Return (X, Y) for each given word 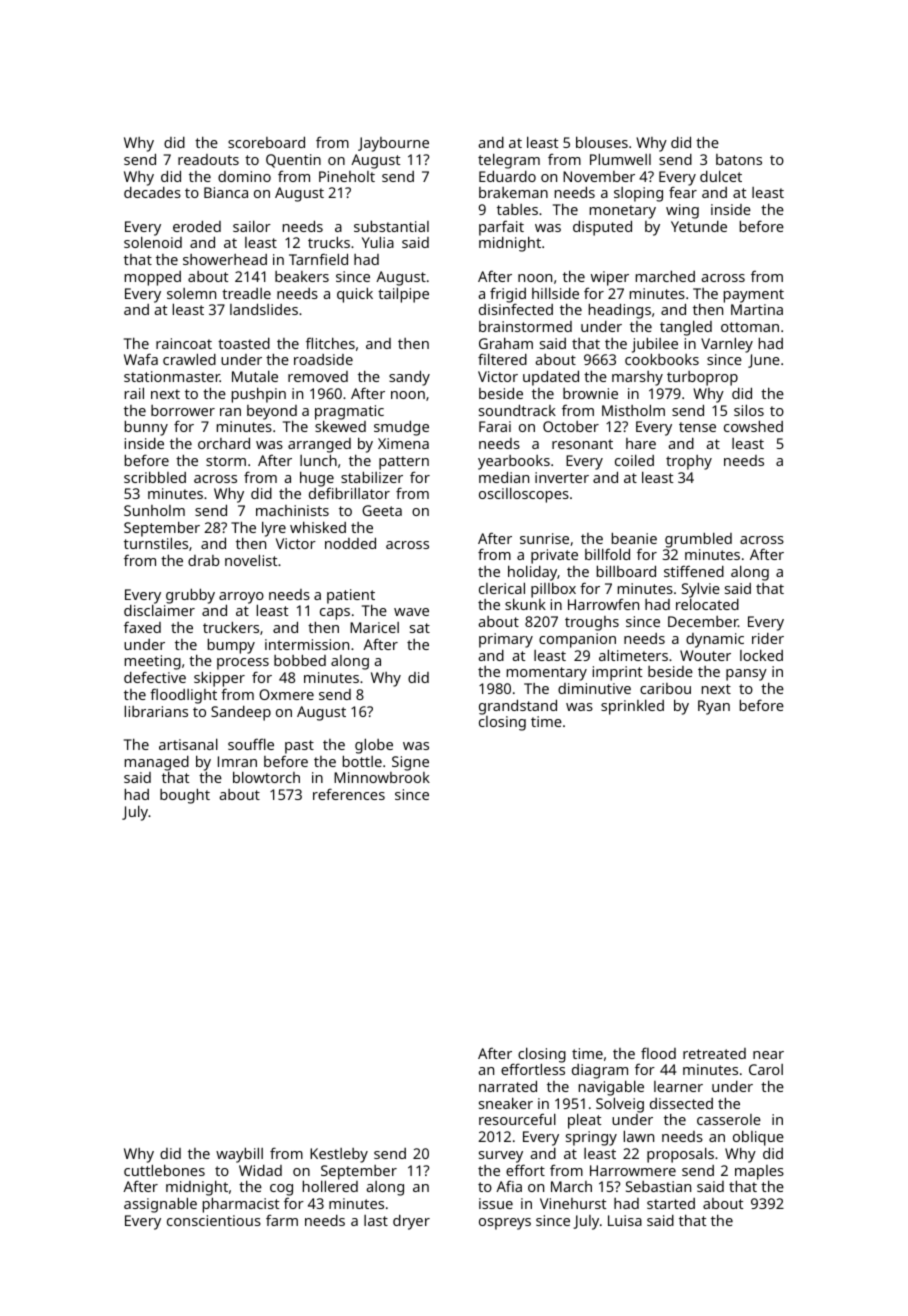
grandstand (518, 707)
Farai (495, 426)
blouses (602, 142)
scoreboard (266, 142)
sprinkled (632, 707)
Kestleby (339, 1155)
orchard (224, 443)
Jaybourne (393, 144)
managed (157, 763)
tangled (686, 328)
